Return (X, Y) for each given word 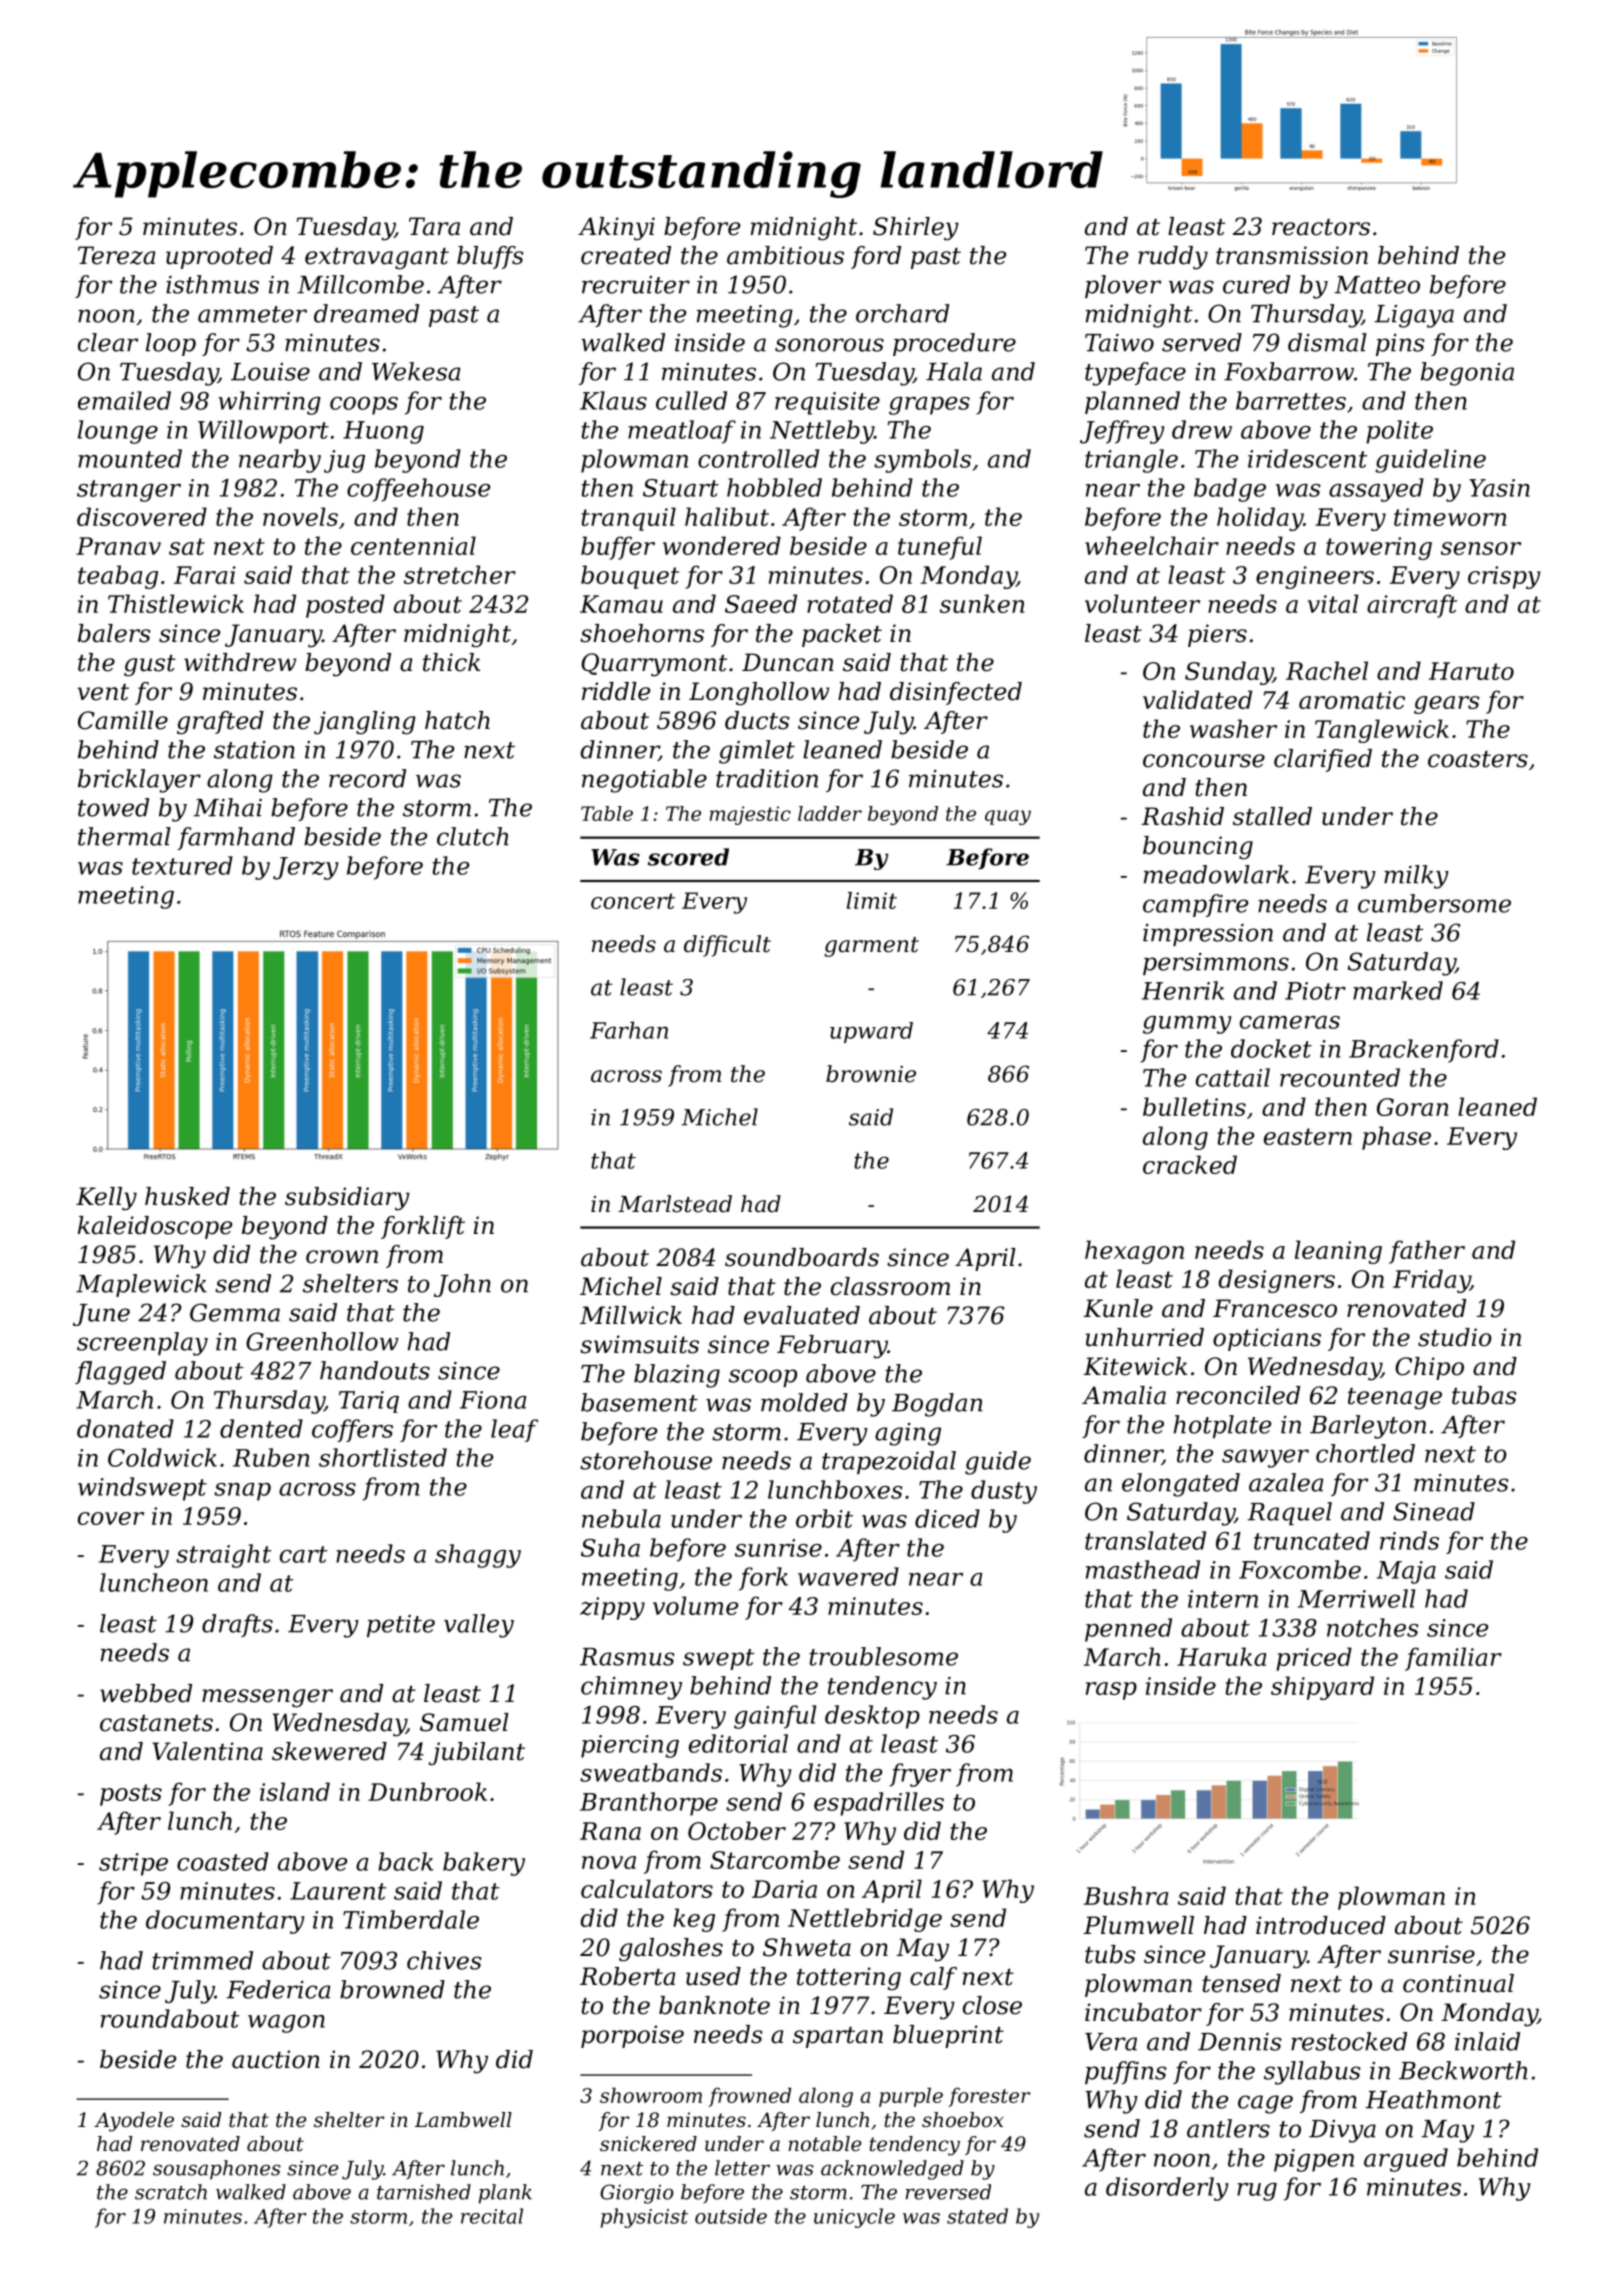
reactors (1321, 227)
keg (694, 1920)
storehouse (646, 1460)
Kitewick (1135, 1366)
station (254, 750)
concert (633, 901)
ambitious (785, 255)
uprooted (219, 257)
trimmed (202, 1960)
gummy (1187, 1025)
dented (261, 1428)
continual (1458, 1983)
